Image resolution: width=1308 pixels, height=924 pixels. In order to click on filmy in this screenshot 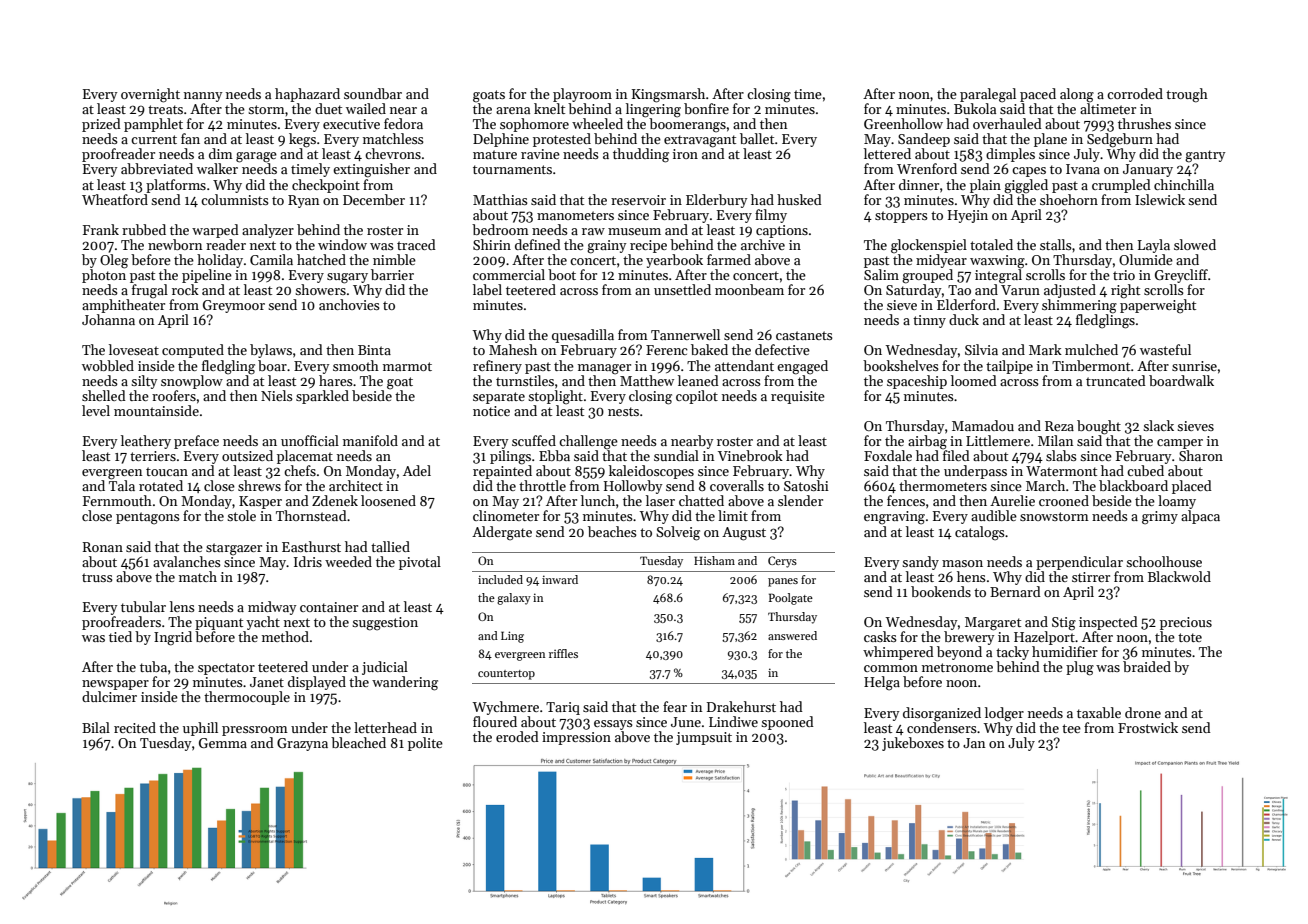, I will do `click(771, 216)`.
